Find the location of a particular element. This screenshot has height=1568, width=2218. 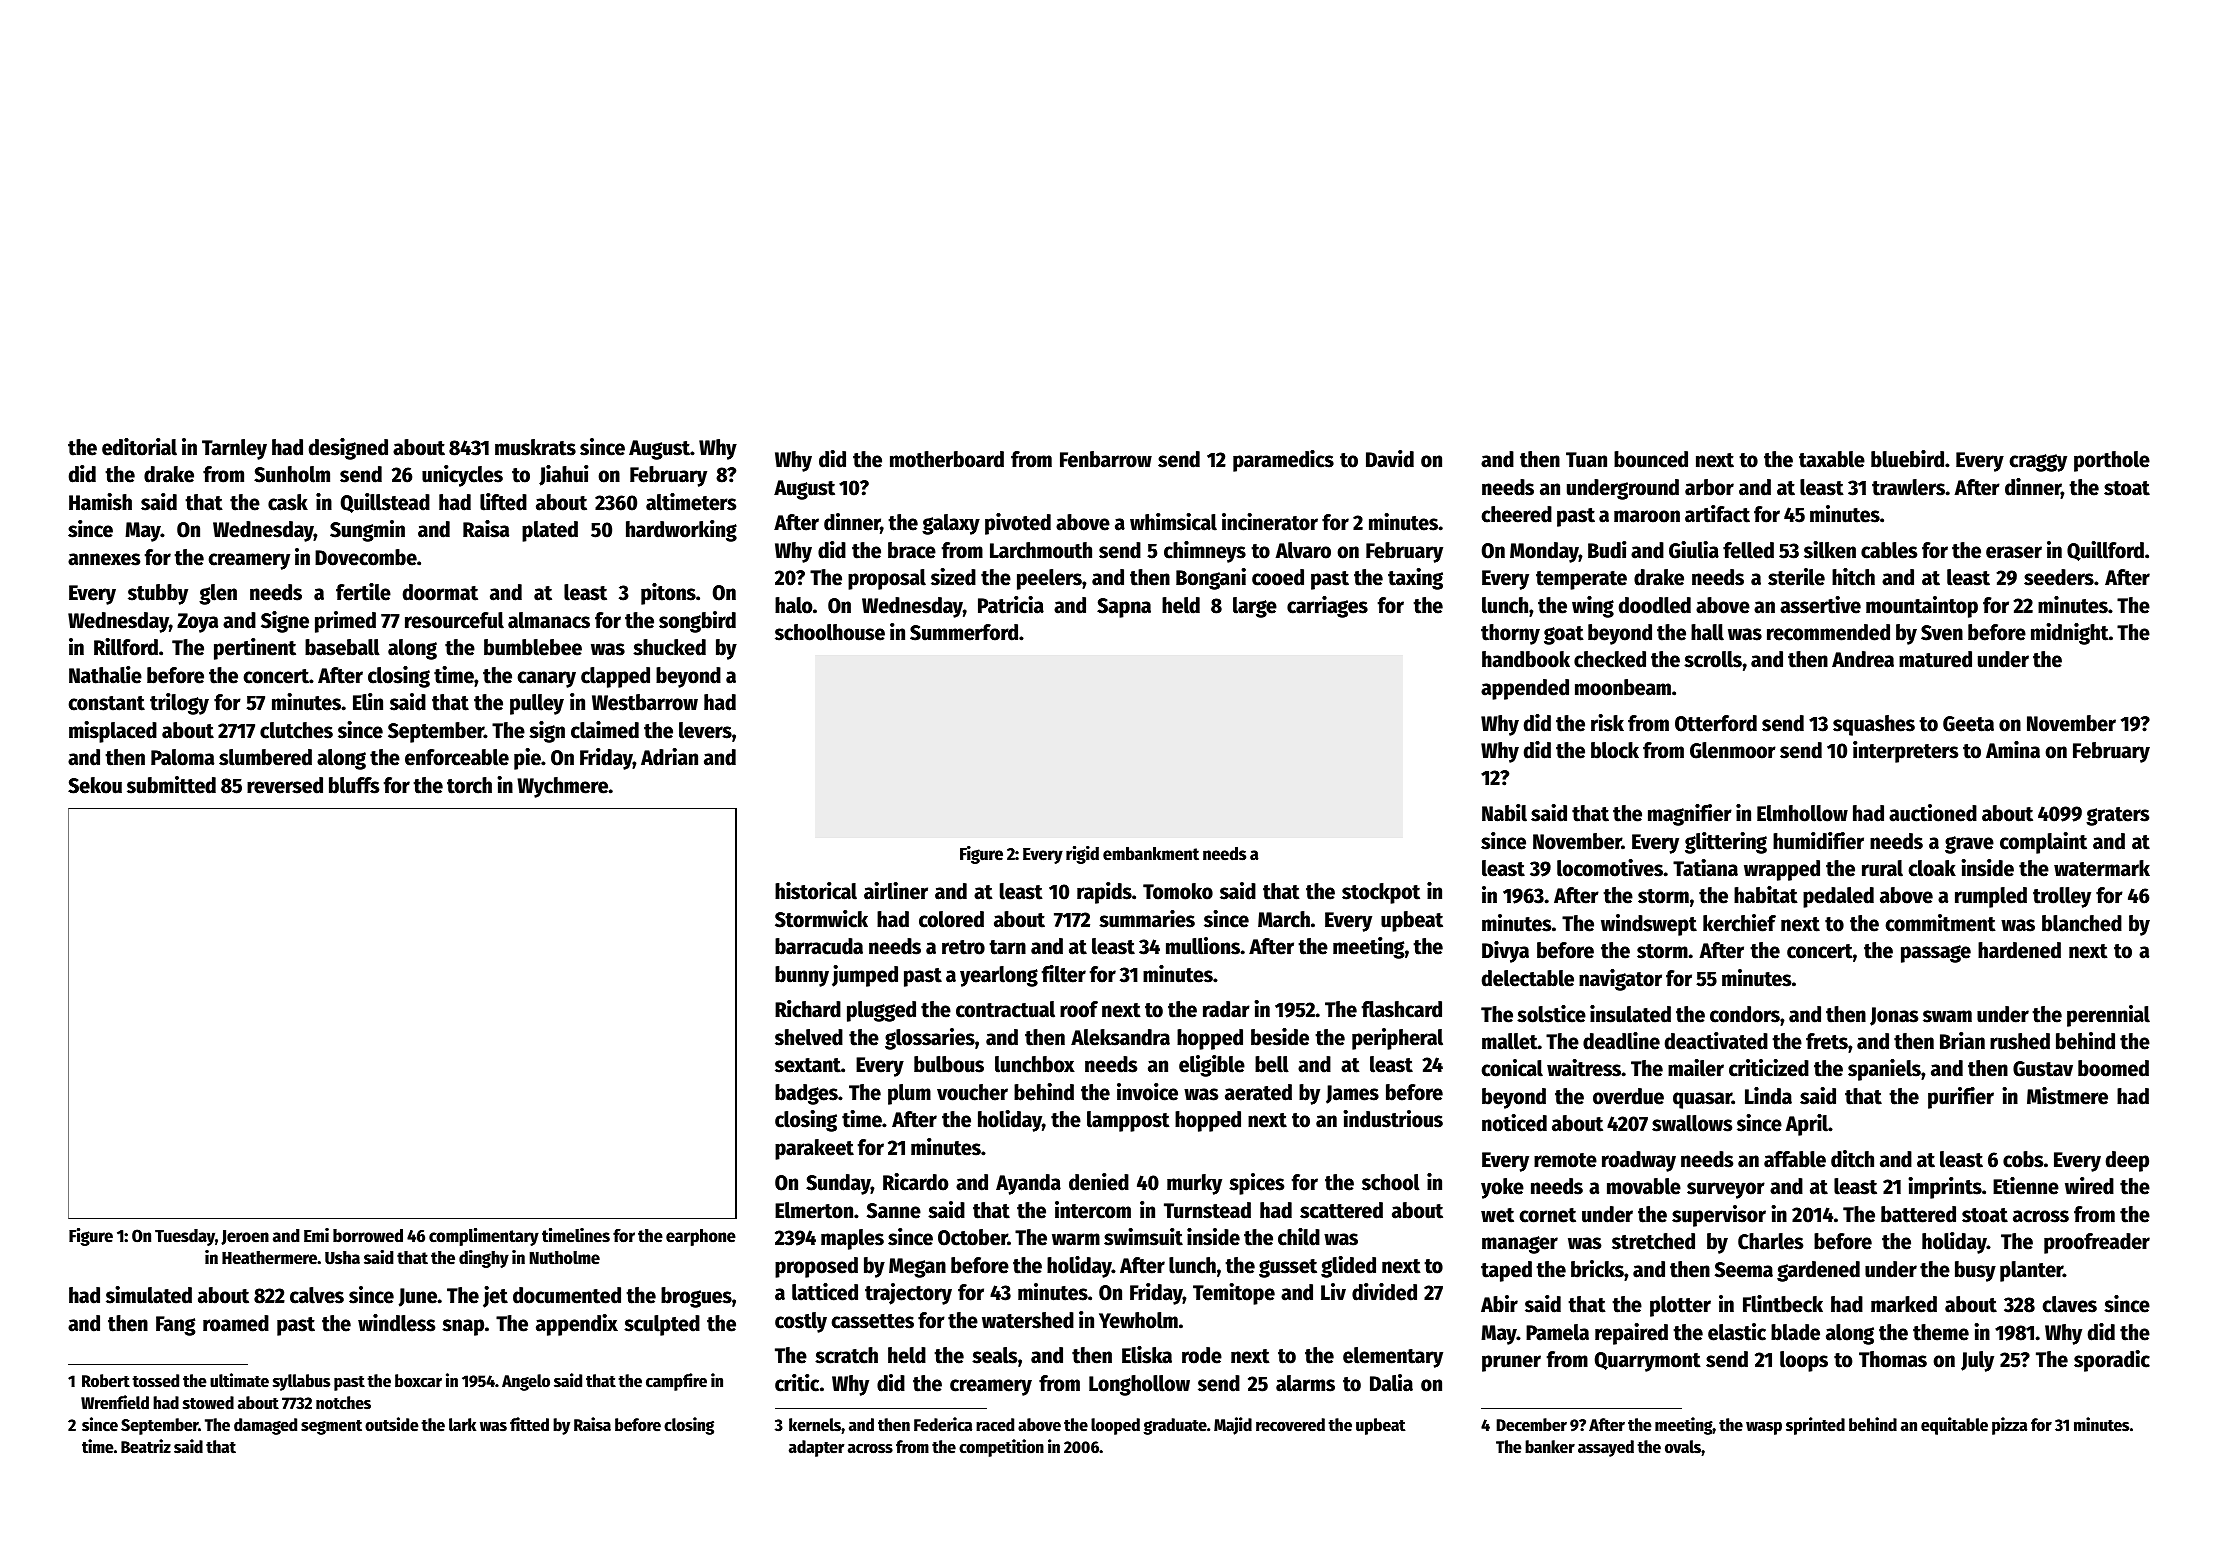

ditch is located at coordinates (1852, 1159).
